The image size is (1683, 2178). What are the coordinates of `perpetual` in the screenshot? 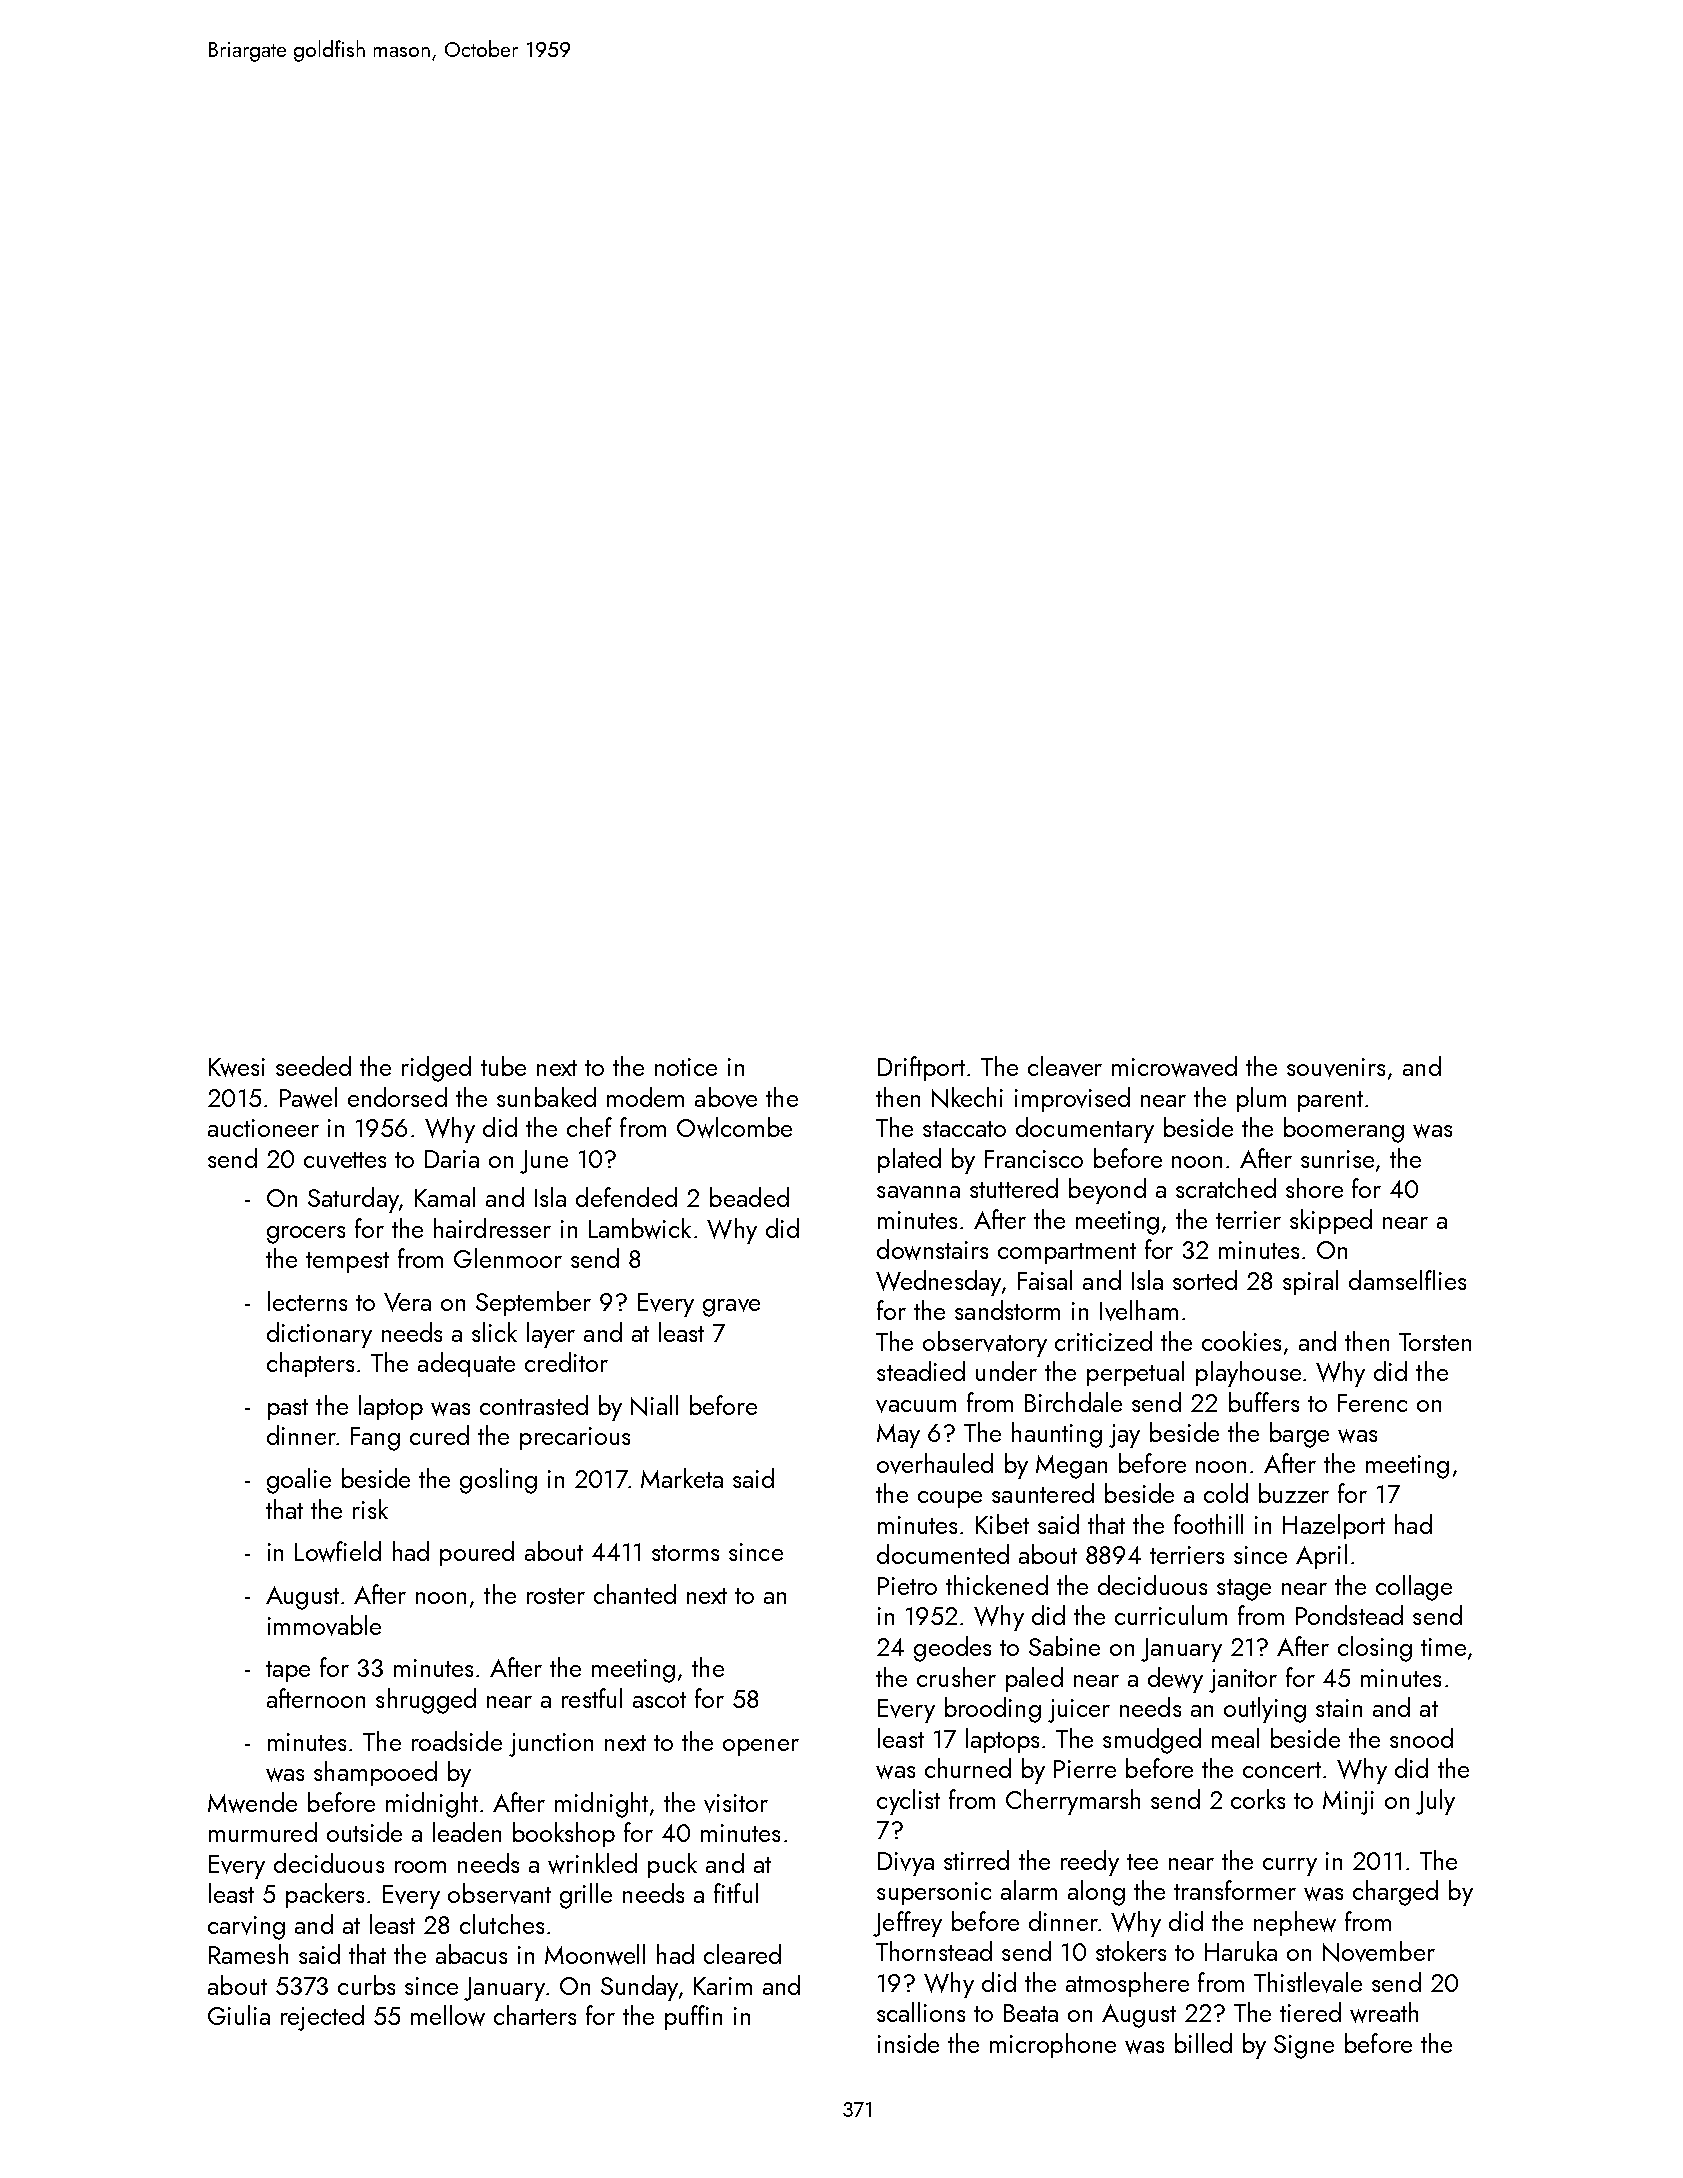 It's located at (1135, 1373).
